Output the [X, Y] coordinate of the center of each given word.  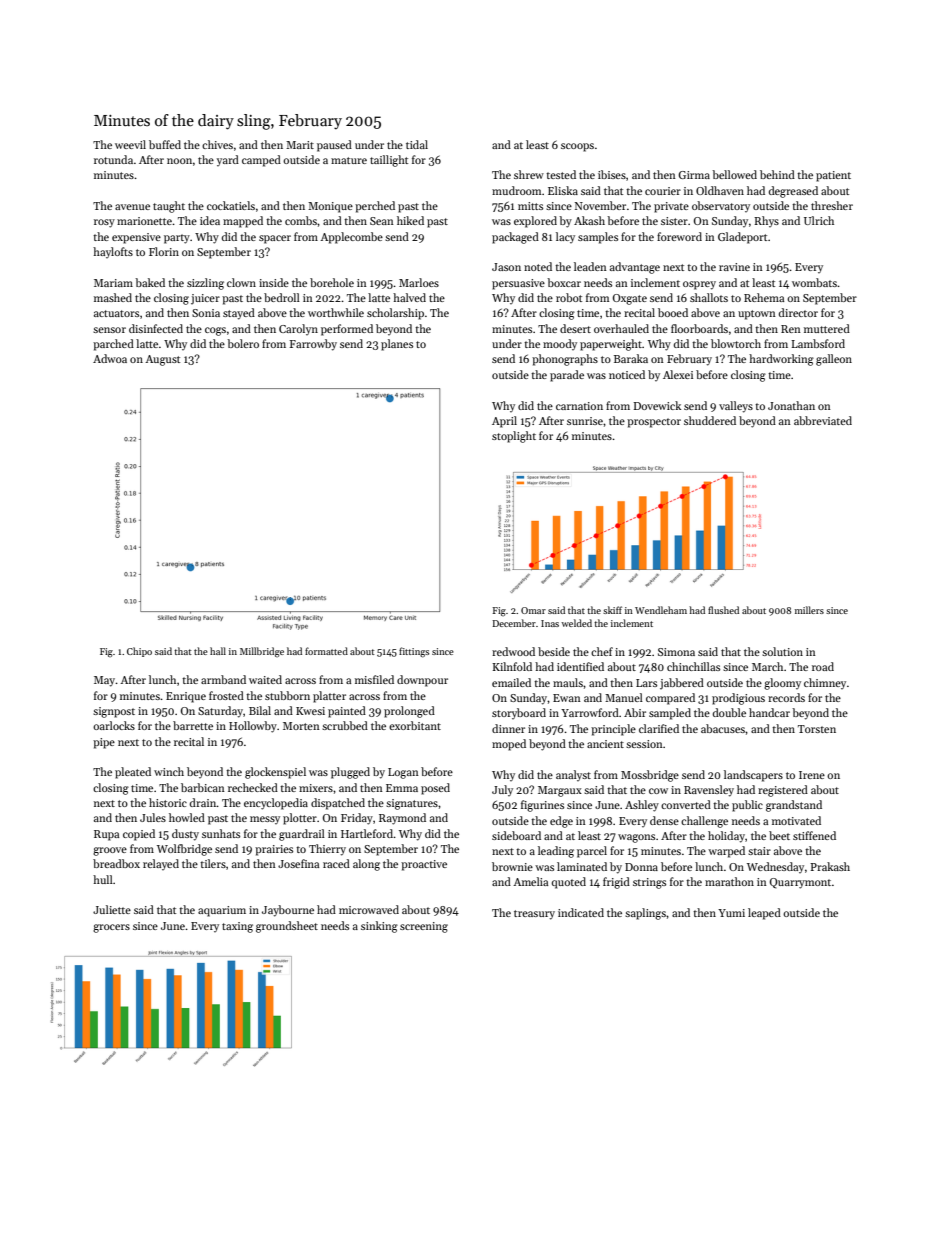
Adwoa [110, 358]
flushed [723, 610]
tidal [417, 144]
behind [777, 174]
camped [261, 161]
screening [424, 927]
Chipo [139, 652]
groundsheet [287, 927]
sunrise [585, 421]
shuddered [710, 420]
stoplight [514, 437]
